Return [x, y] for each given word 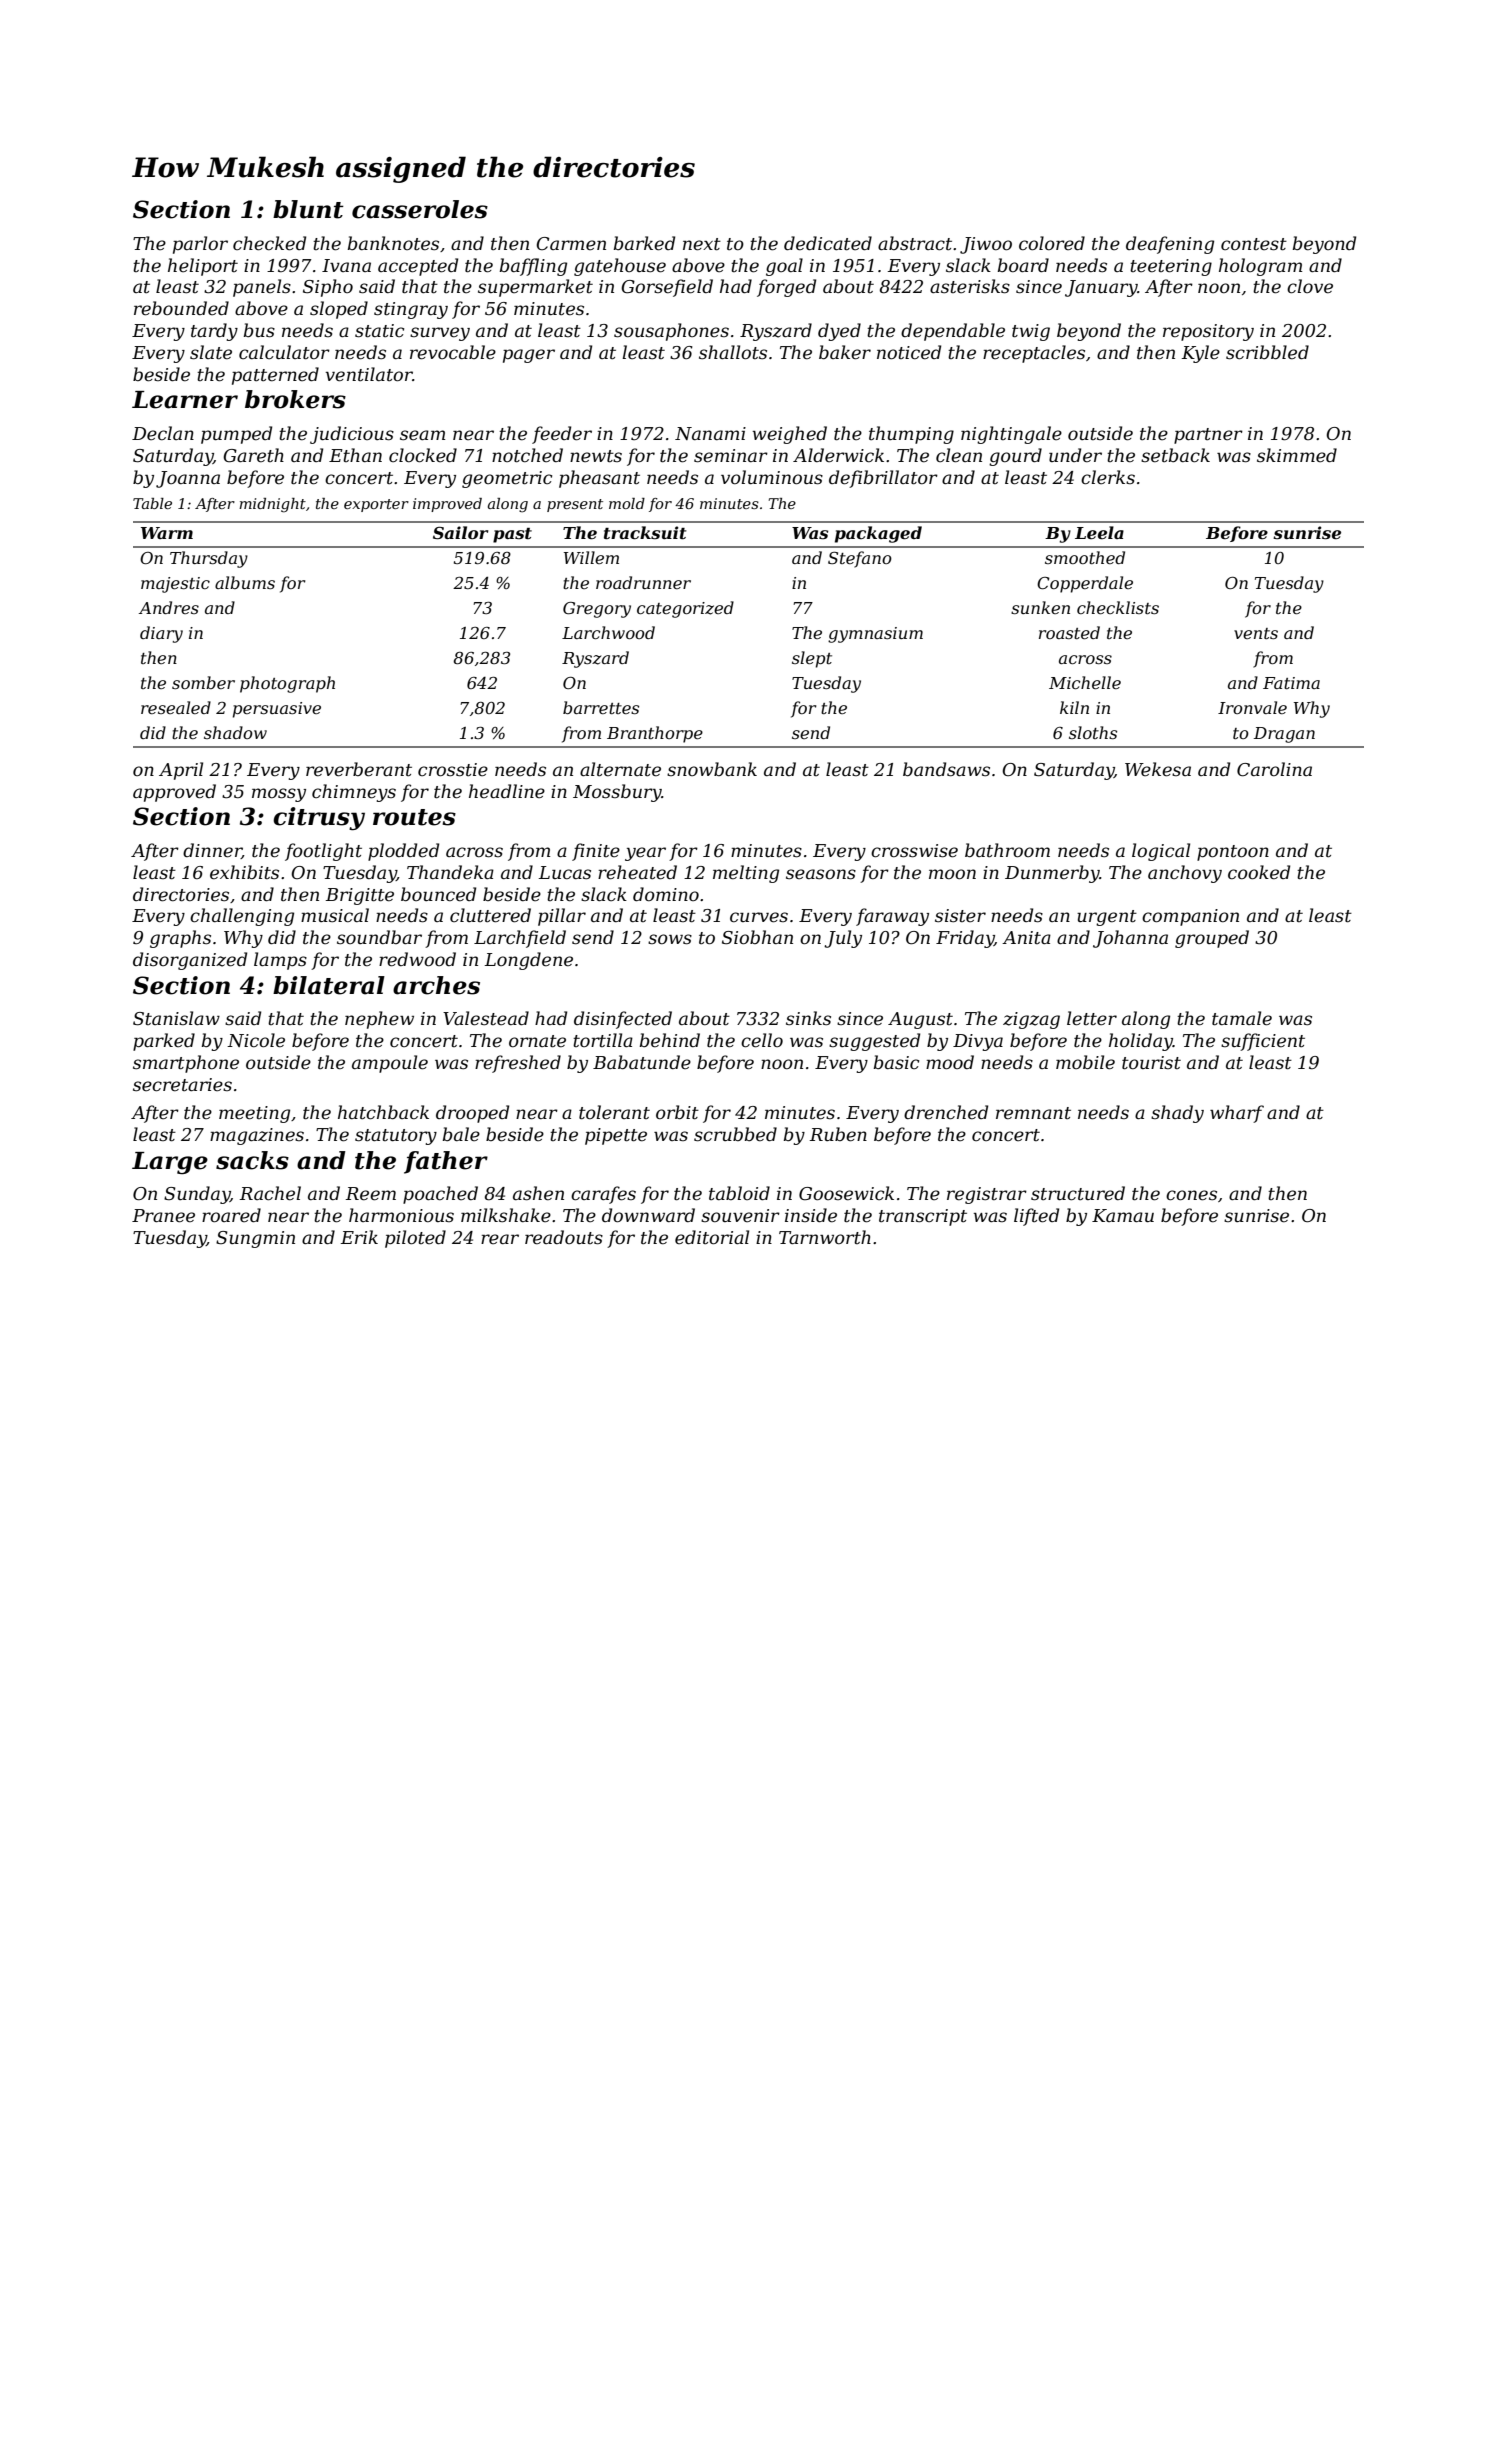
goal [784, 267]
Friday [965, 939]
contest [1254, 244]
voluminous [772, 477]
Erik [359, 1237]
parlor [200, 245]
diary [161, 634]
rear [500, 1239]
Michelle [1085, 682]
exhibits [244, 872]
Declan [163, 433]
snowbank [712, 769]
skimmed [1297, 455]
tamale [1242, 1018]
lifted [1036, 1217]
